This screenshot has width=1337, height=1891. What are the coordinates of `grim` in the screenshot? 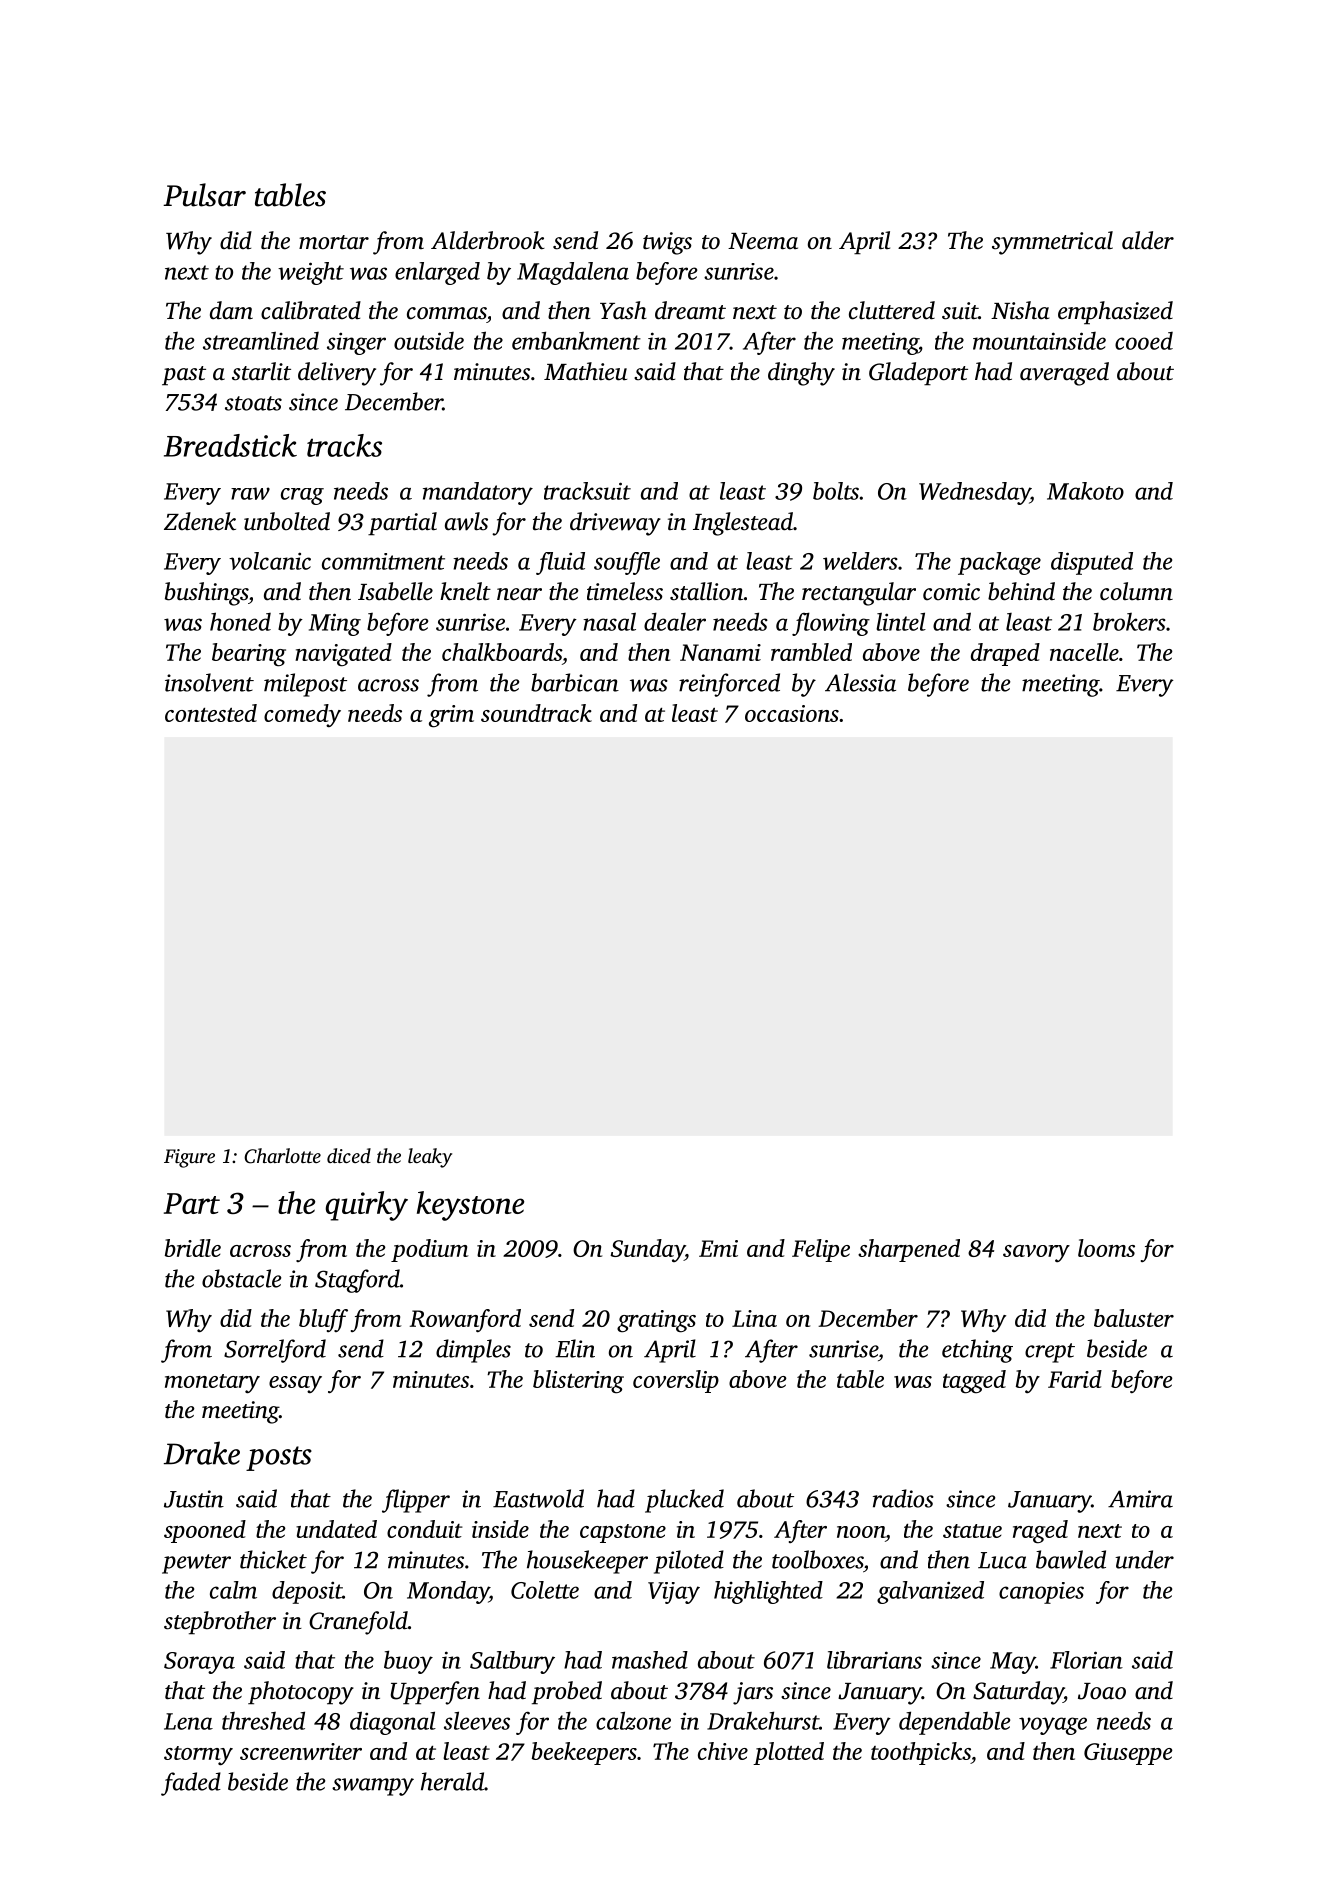 It's located at (451, 716).
